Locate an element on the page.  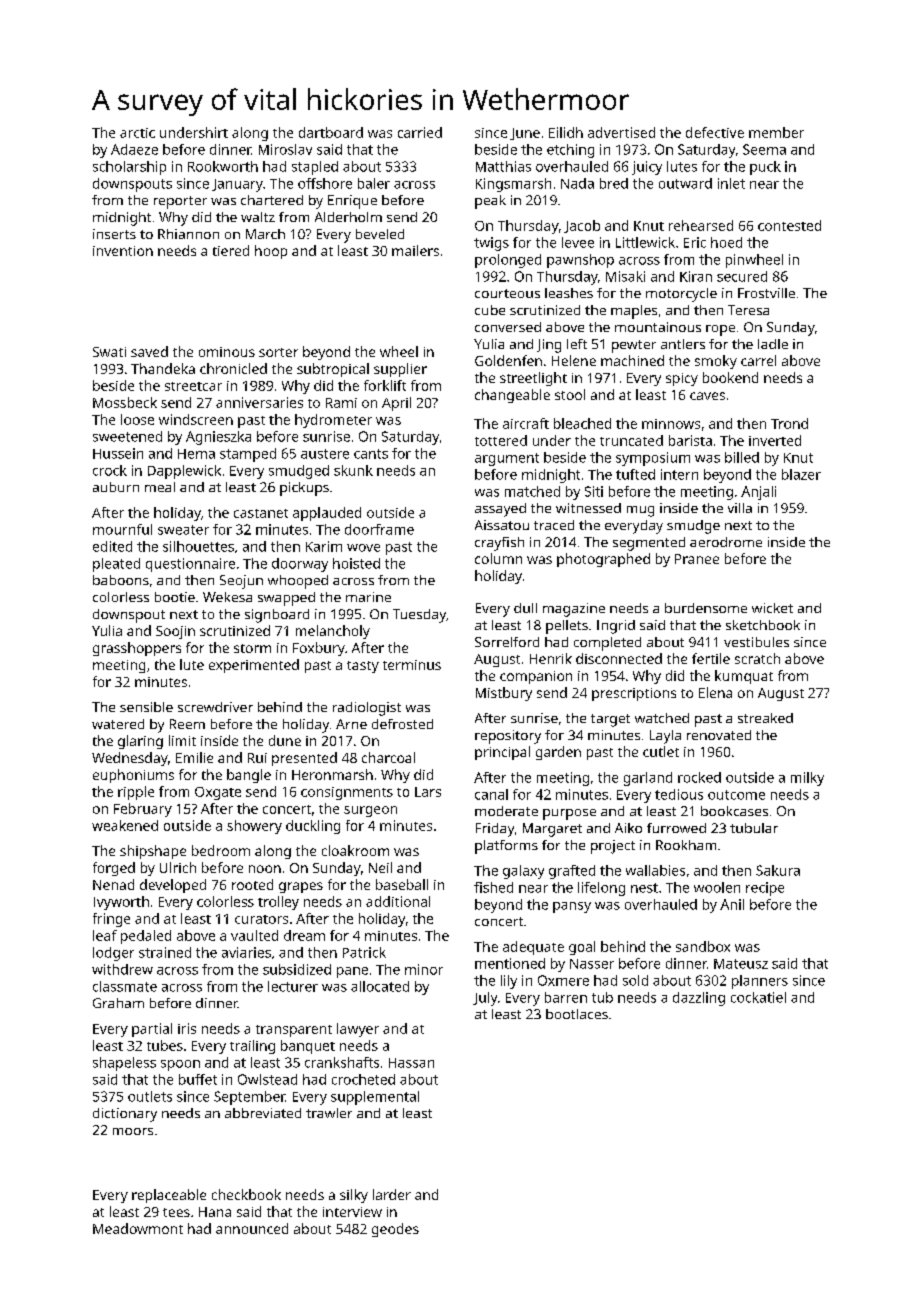
checkbook is located at coordinates (246, 1194).
